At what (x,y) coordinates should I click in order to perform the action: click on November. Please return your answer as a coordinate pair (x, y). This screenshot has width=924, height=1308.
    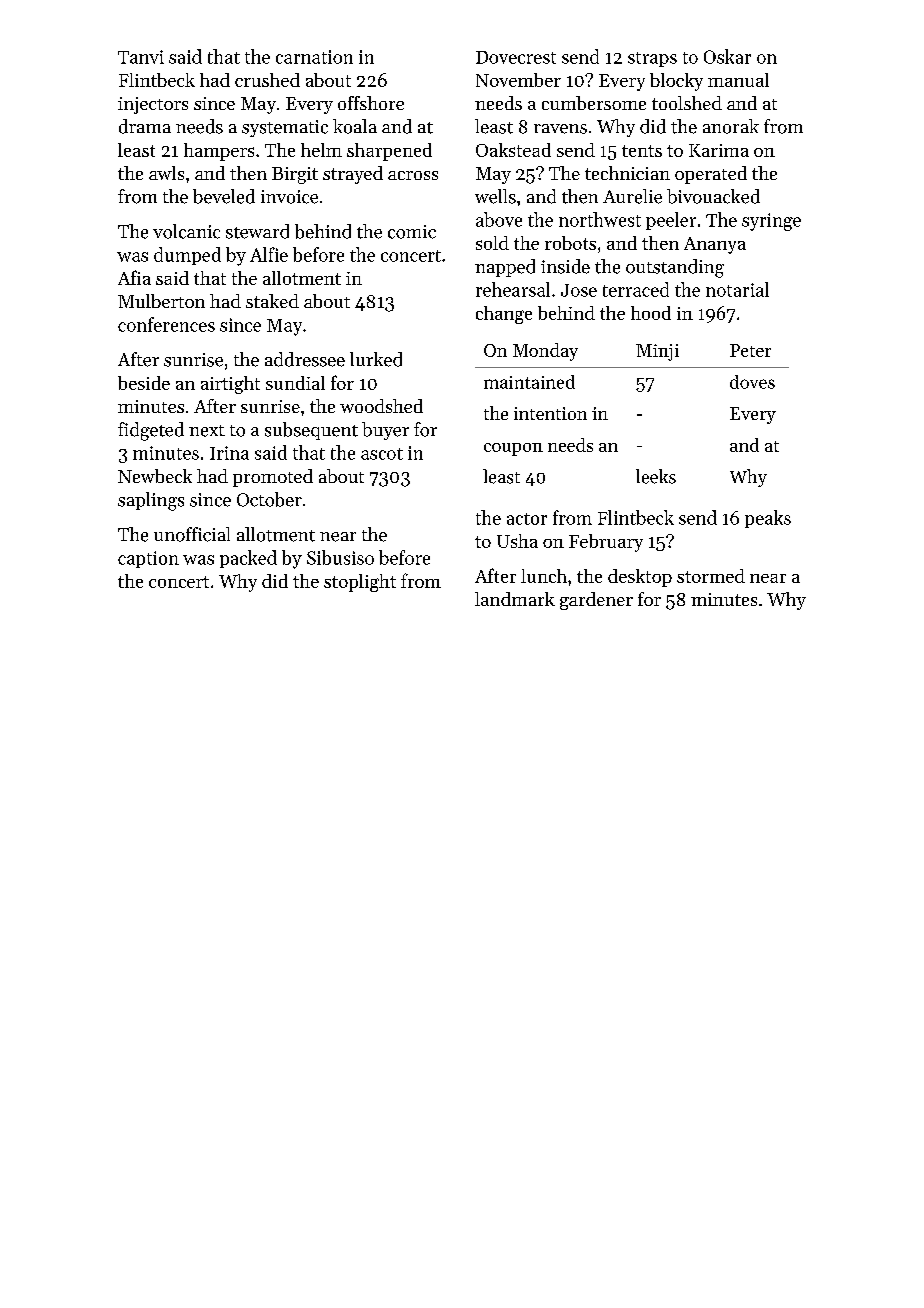
    Looking at the image, I should click on (518, 80).
